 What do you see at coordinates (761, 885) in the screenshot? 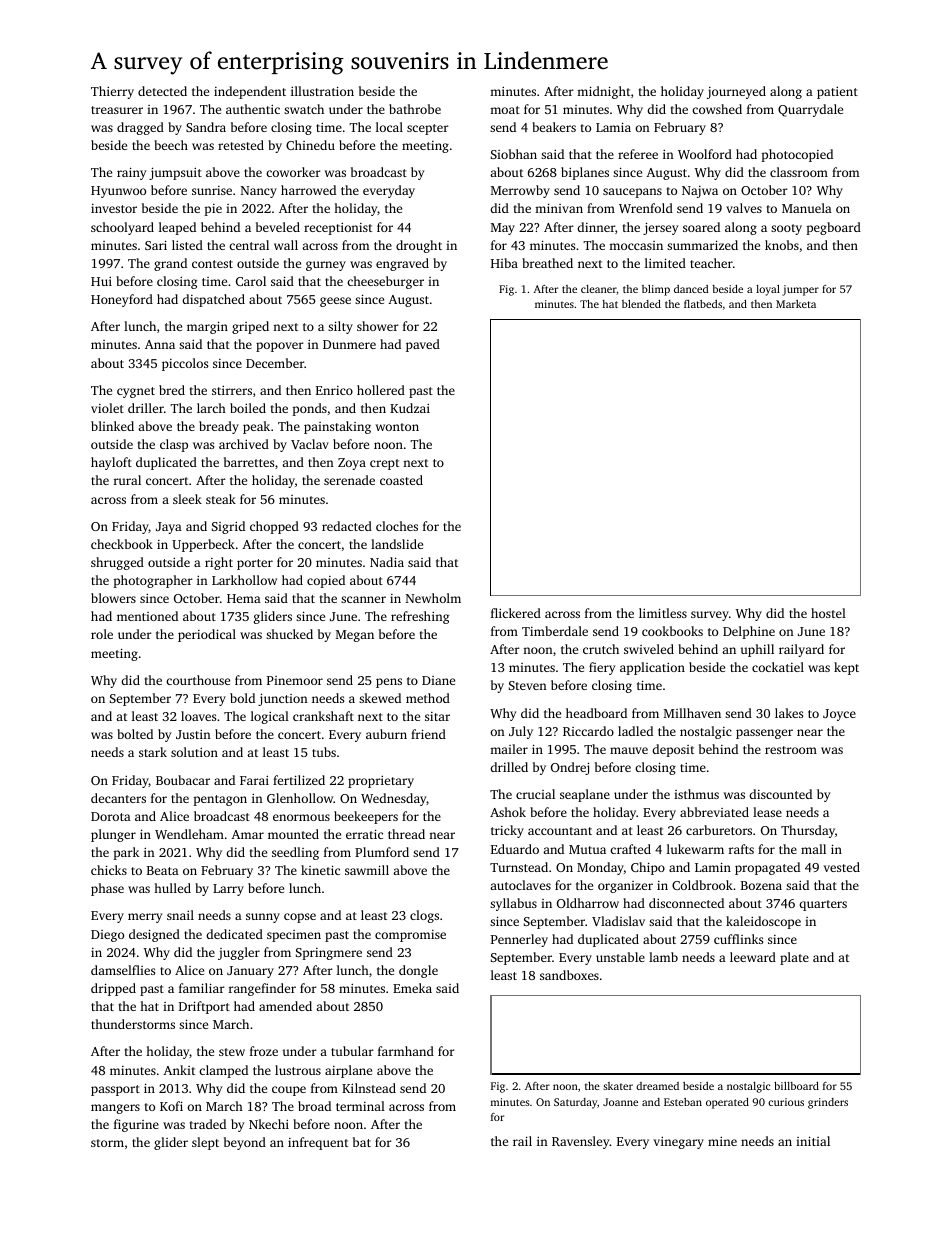
I see `Bozena` at bounding box center [761, 885].
